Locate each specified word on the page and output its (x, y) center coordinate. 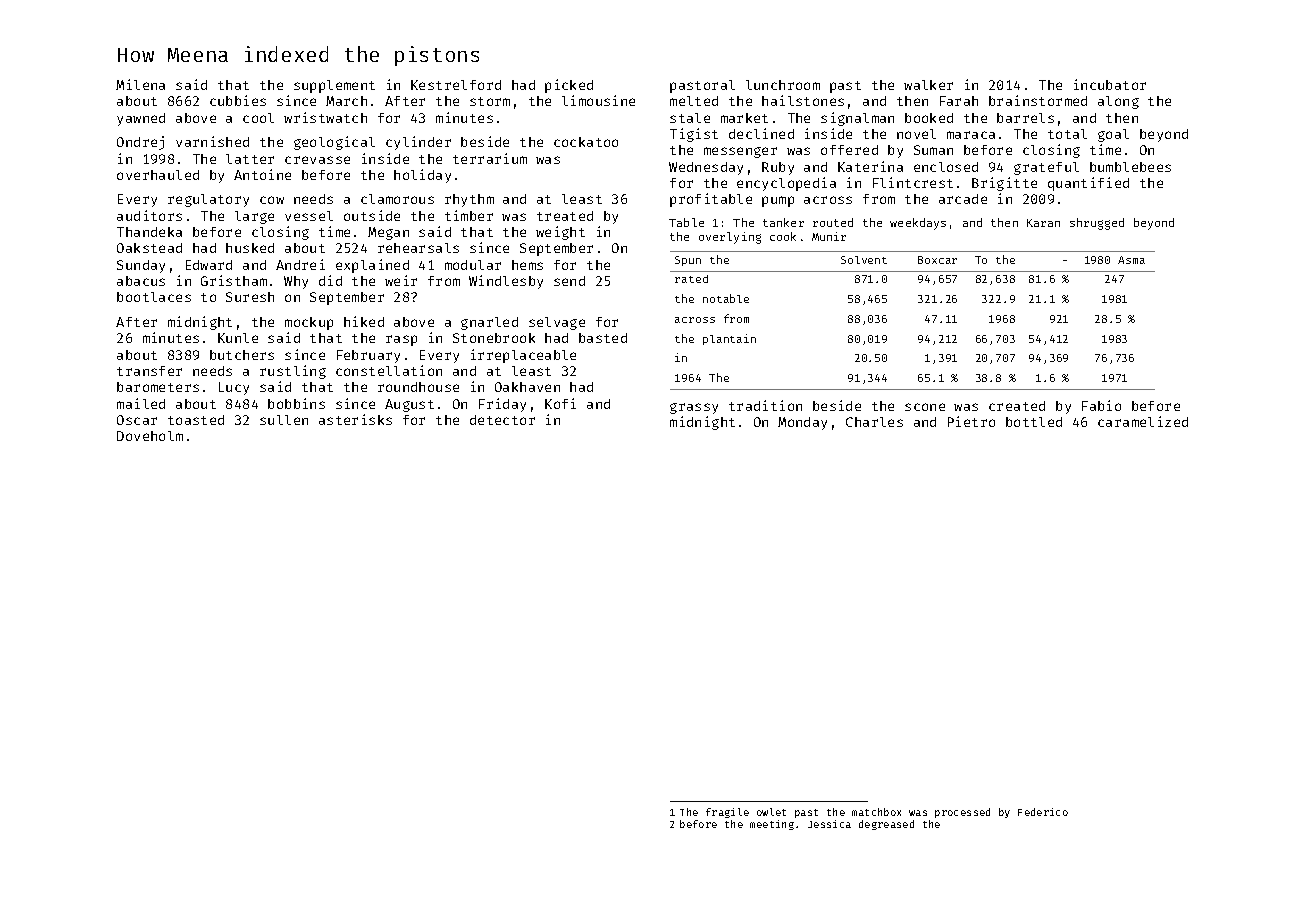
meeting (772, 825)
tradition (765, 405)
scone (925, 407)
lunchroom (783, 85)
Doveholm (150, 436)
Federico (1043, 812)
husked (250, 248)
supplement (334, 86)
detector (502, 420)
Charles (874, 422)
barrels (1025, 118)
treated (565, 216)
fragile (727, 813)
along (1118, 102)
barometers (158, 387)
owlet (771, 812)
